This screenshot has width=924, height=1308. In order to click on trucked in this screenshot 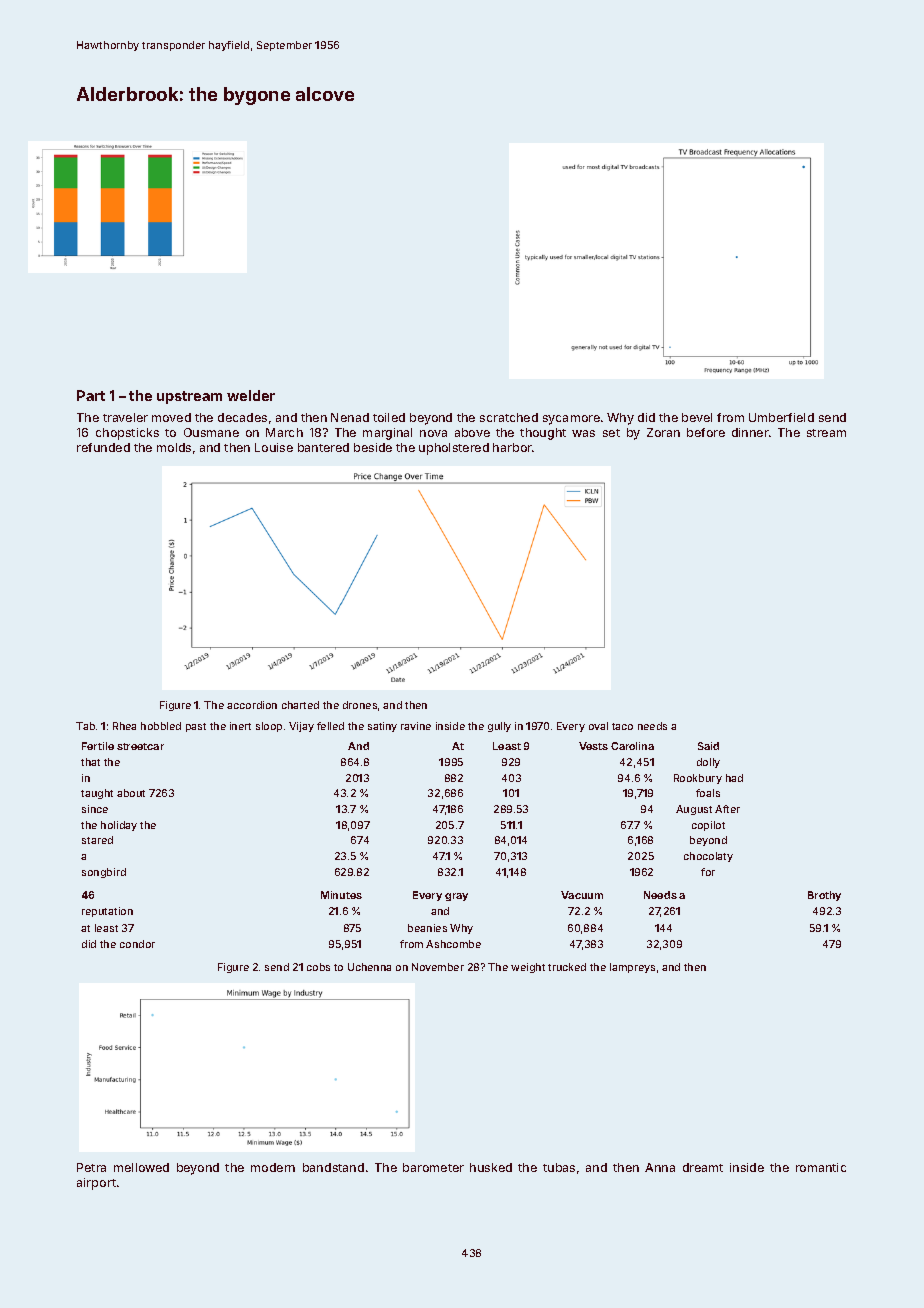, I will do `click(567, 967)`.
